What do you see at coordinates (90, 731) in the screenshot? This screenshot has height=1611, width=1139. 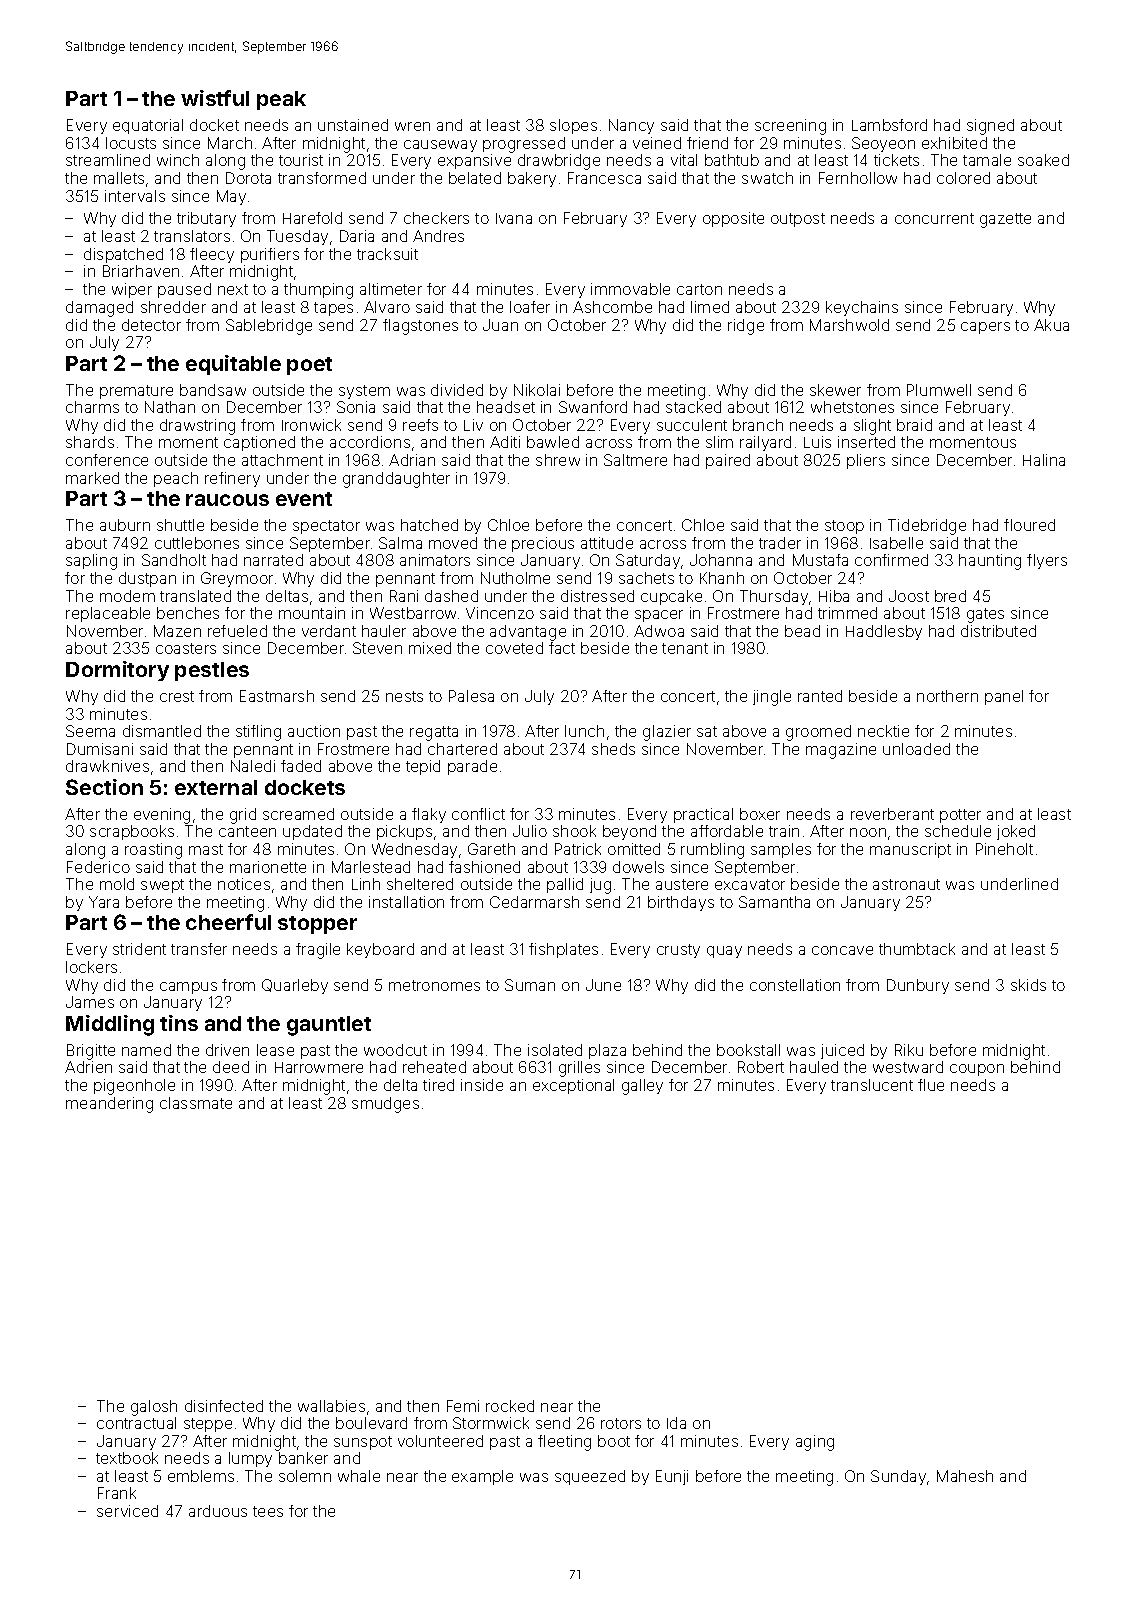 I see `Seema` at bounding box center [90, 731].
